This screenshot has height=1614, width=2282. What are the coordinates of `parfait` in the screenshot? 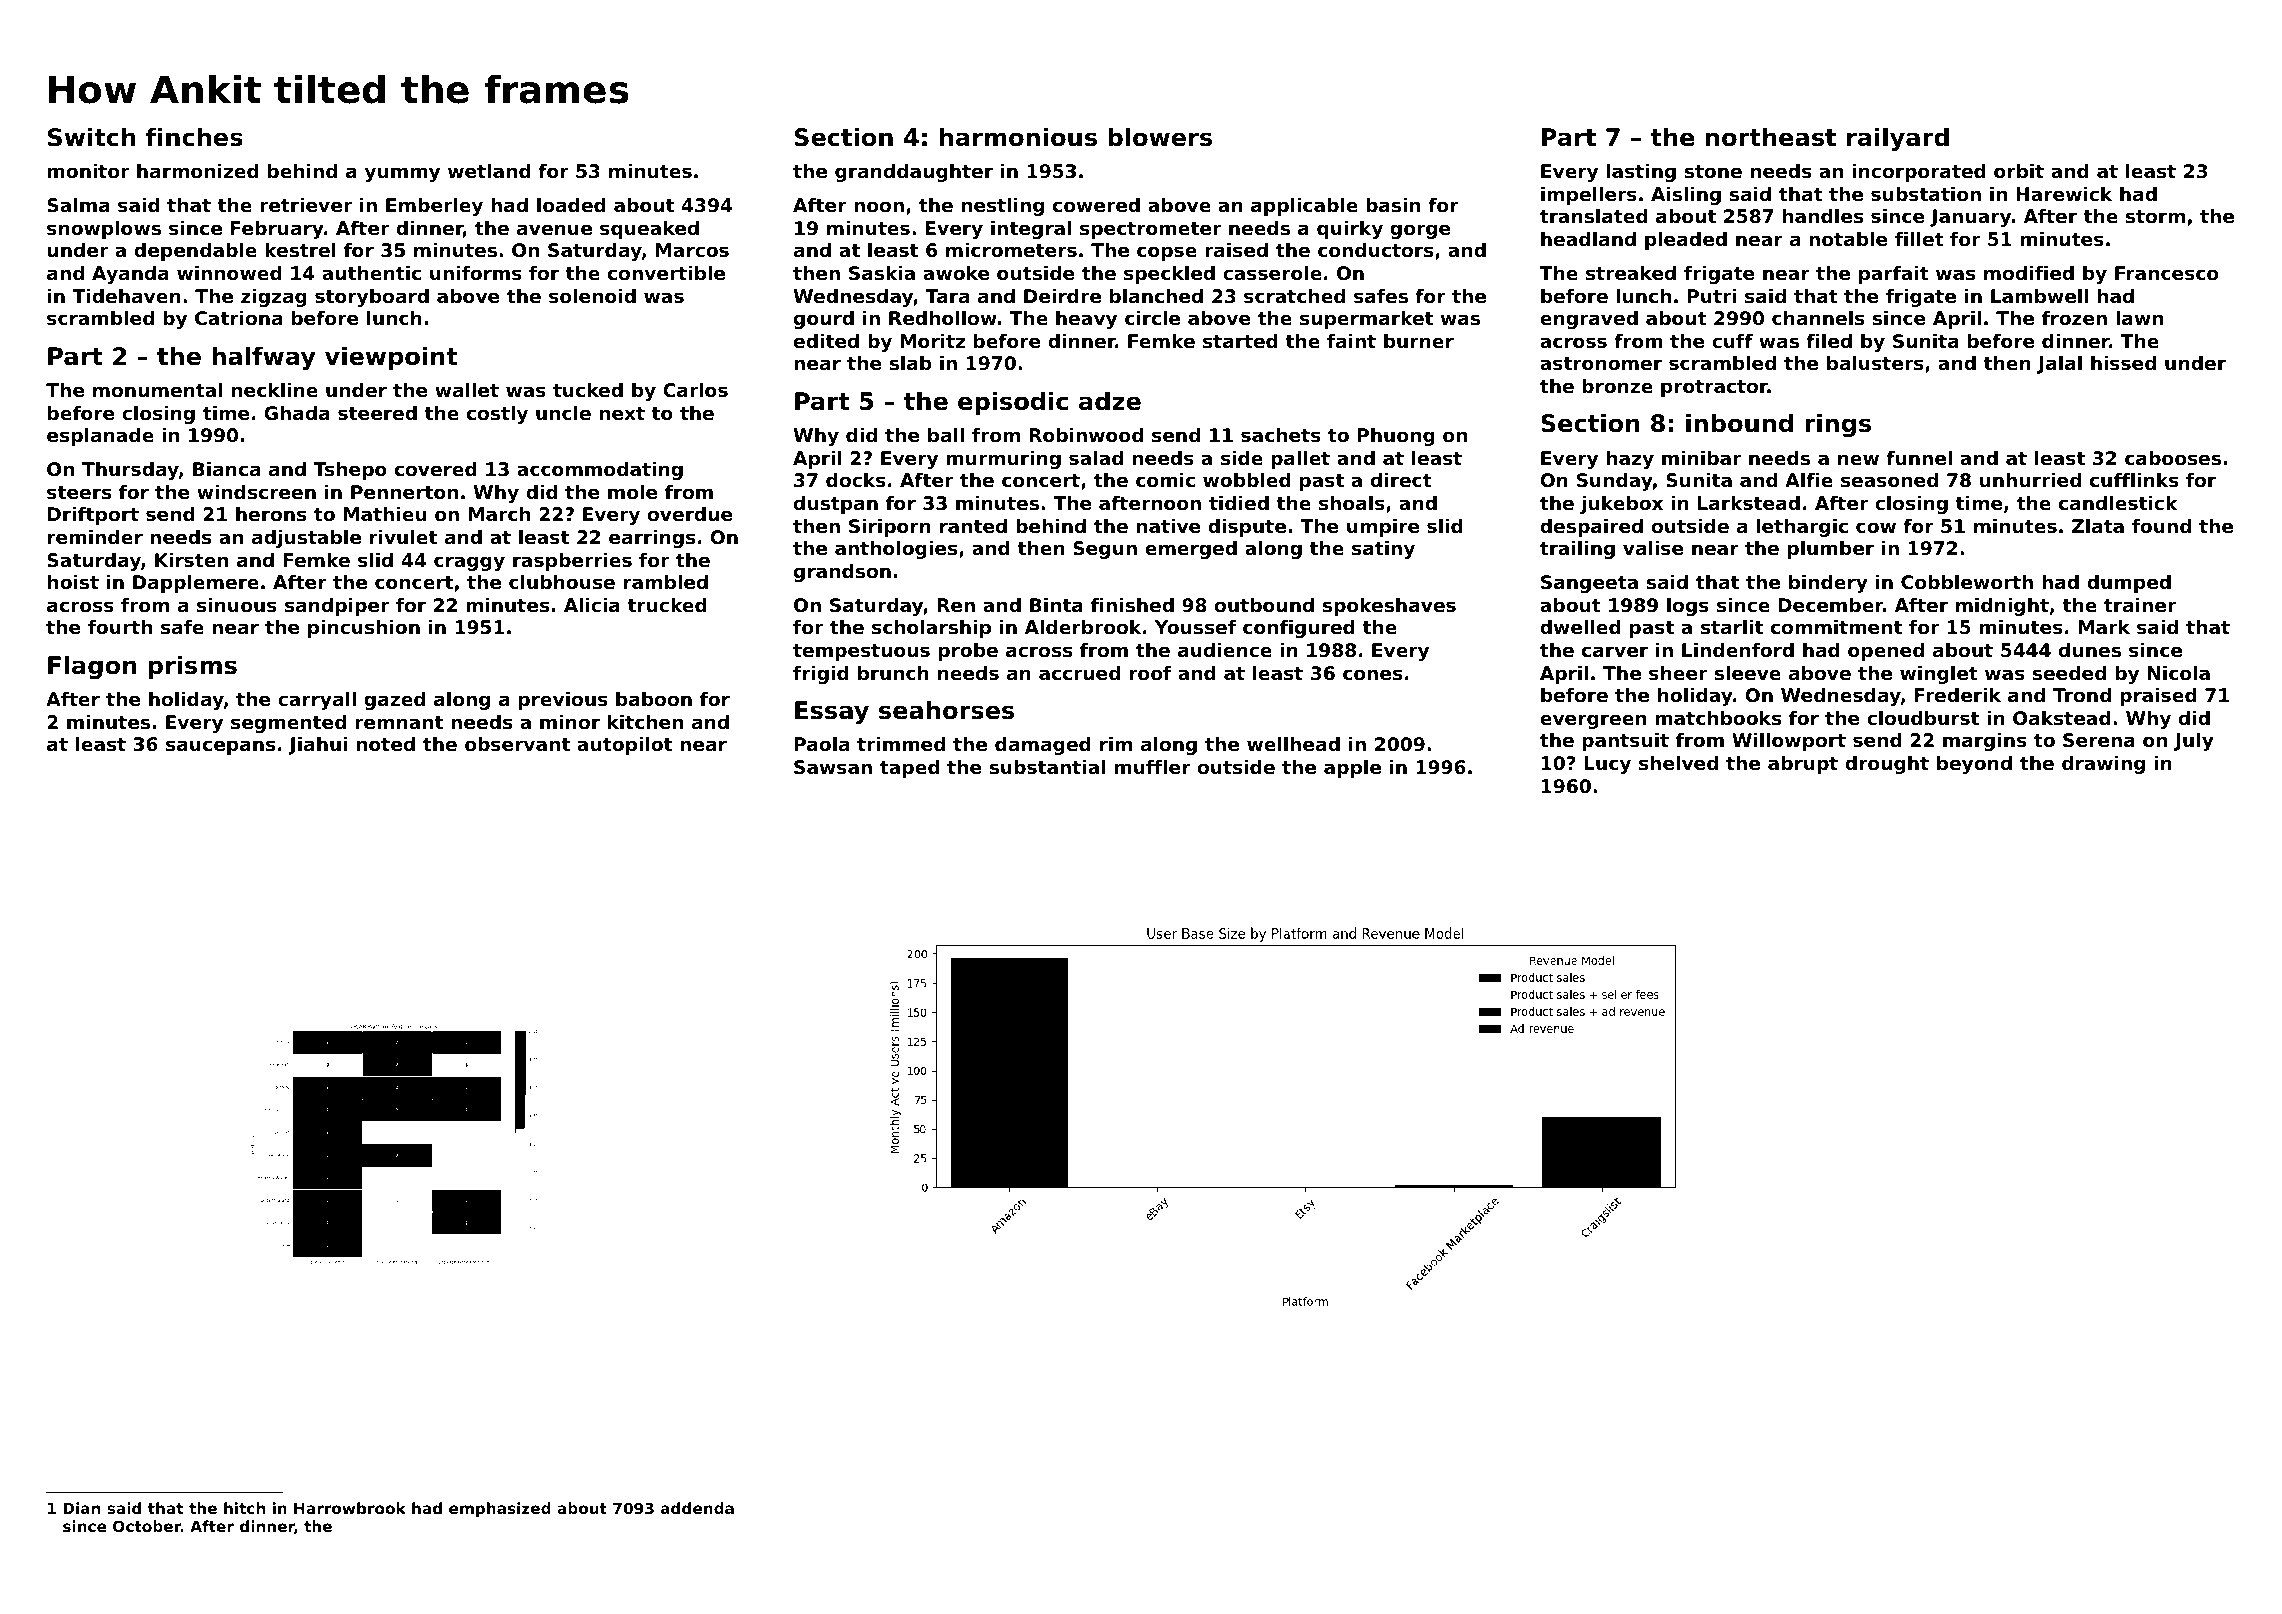 It's located at (1894, 275).
